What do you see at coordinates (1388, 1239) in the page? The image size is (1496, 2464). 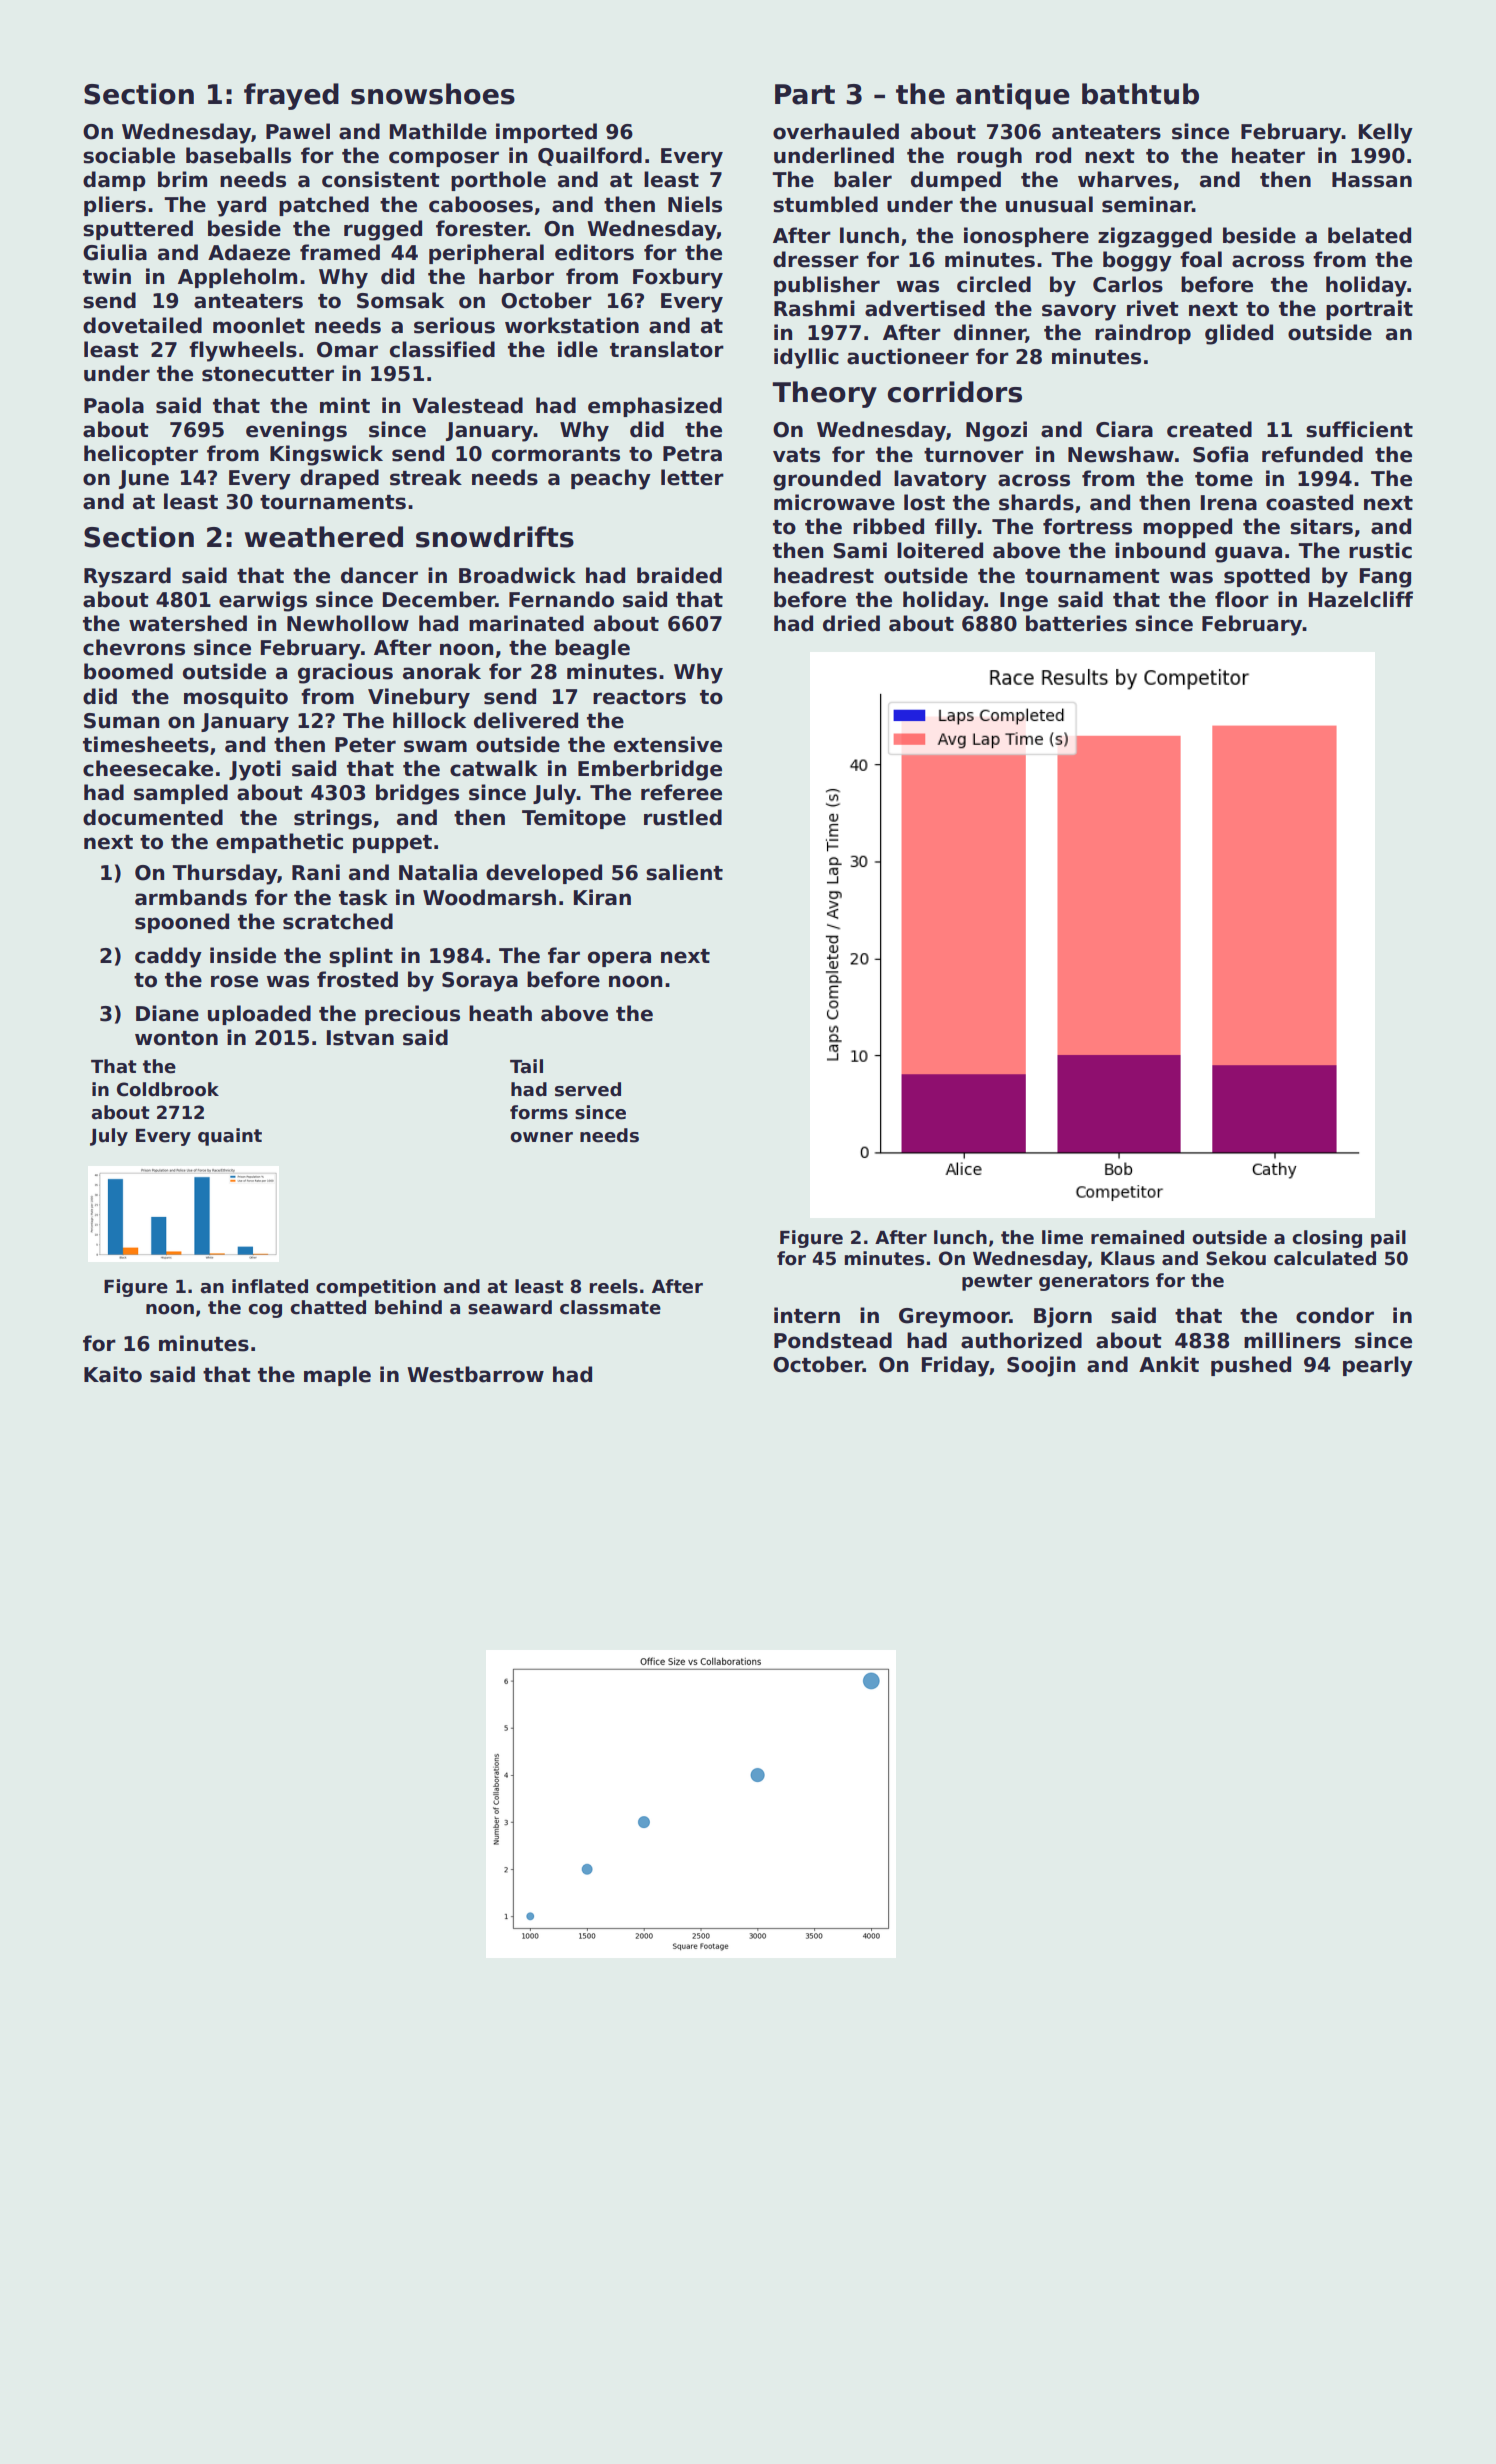 I see `pail` at bounding box center [1388, 1239].
